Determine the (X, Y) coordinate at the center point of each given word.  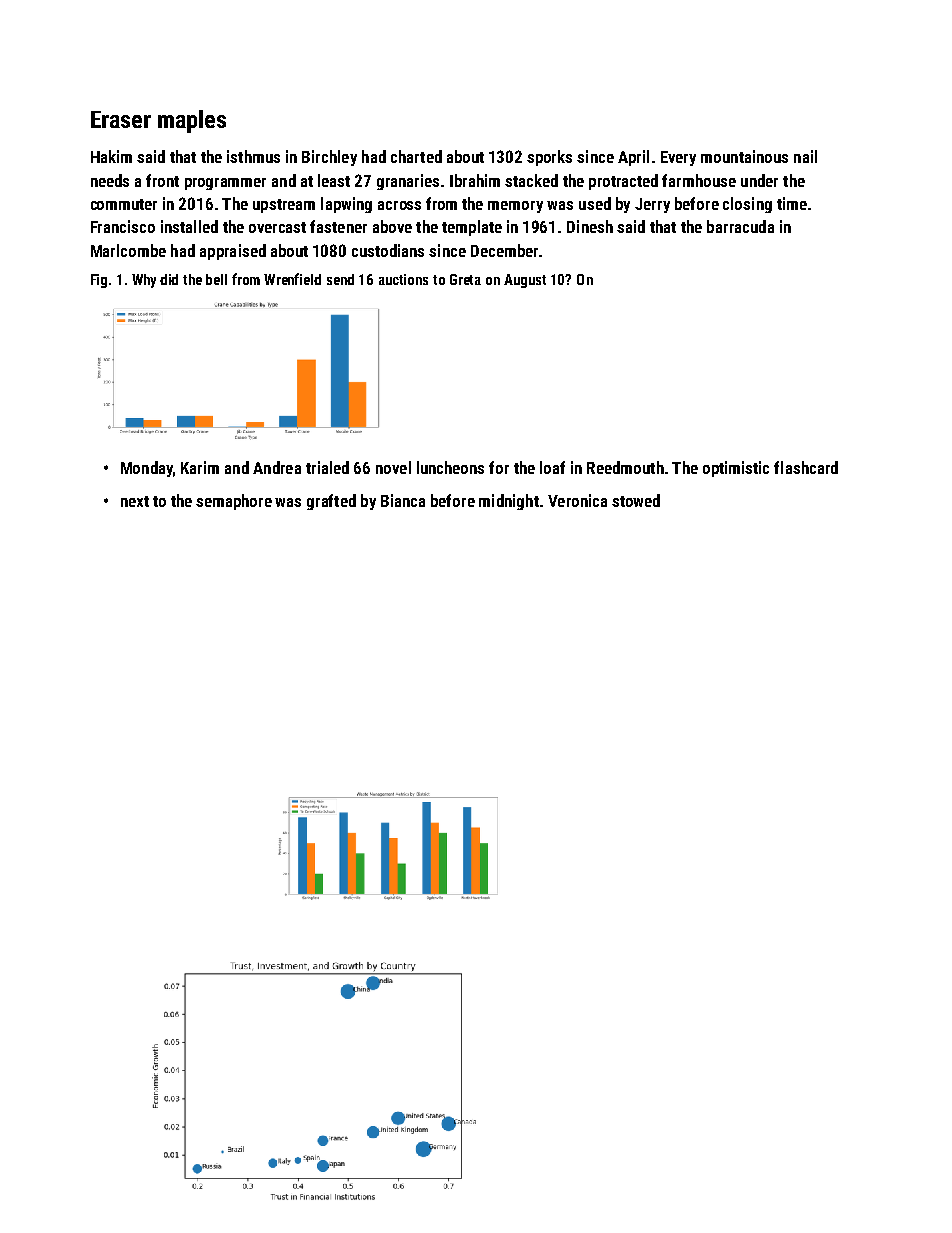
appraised (233, 252)
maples (192, 121)
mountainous (744, 156)
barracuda (740, 226)
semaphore (234, 502)
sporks (549, 158)
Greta (465, 279)
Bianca (403, 500)
